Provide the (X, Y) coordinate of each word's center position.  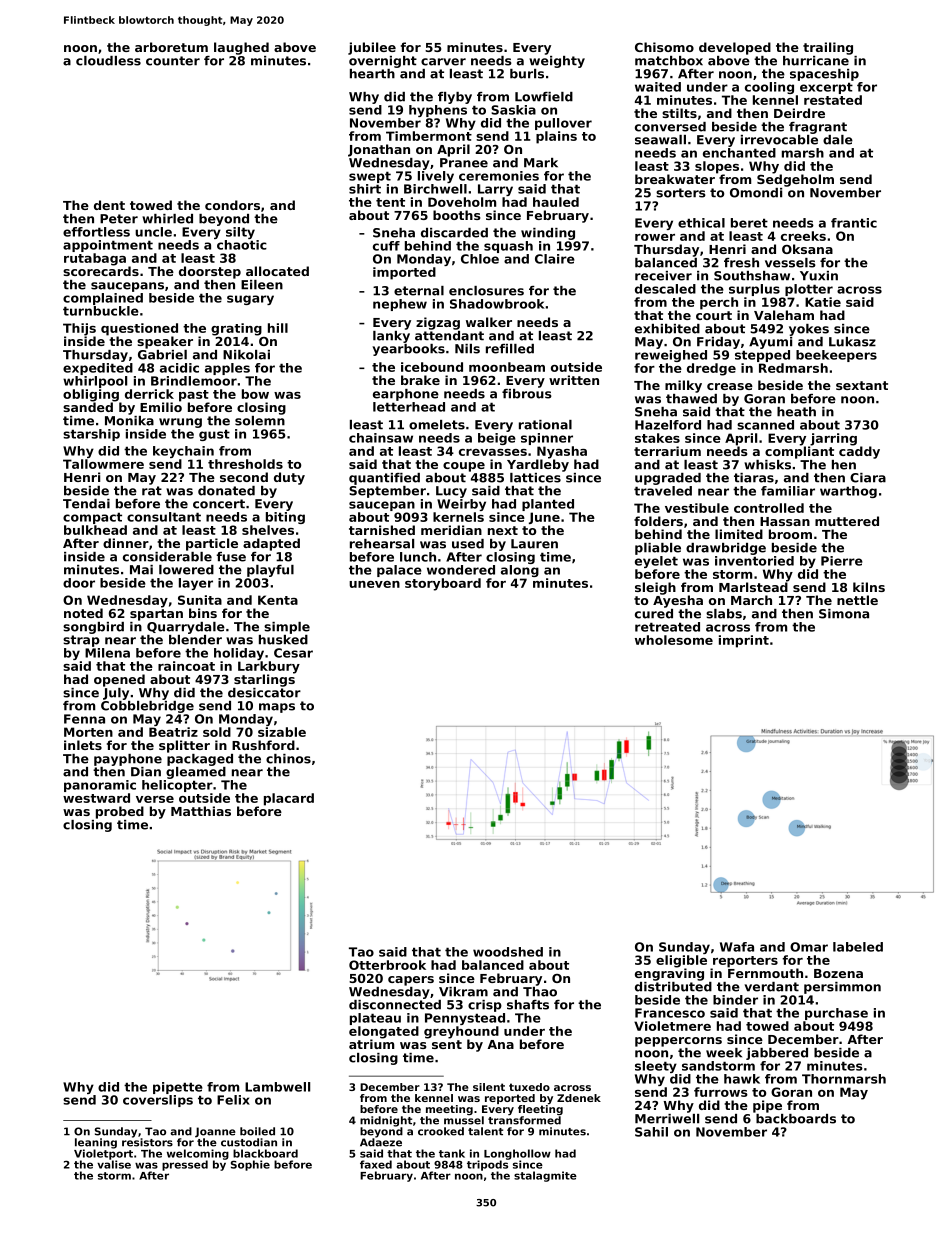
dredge (711, 369)
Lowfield (544, 97)
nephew (400, 305)
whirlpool (95, 382)
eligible (681, 961)
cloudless (108, 61)
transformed (524, 1120)
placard (289, 799)
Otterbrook (387, 965)
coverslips (158, 1101)
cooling (769, 88)
